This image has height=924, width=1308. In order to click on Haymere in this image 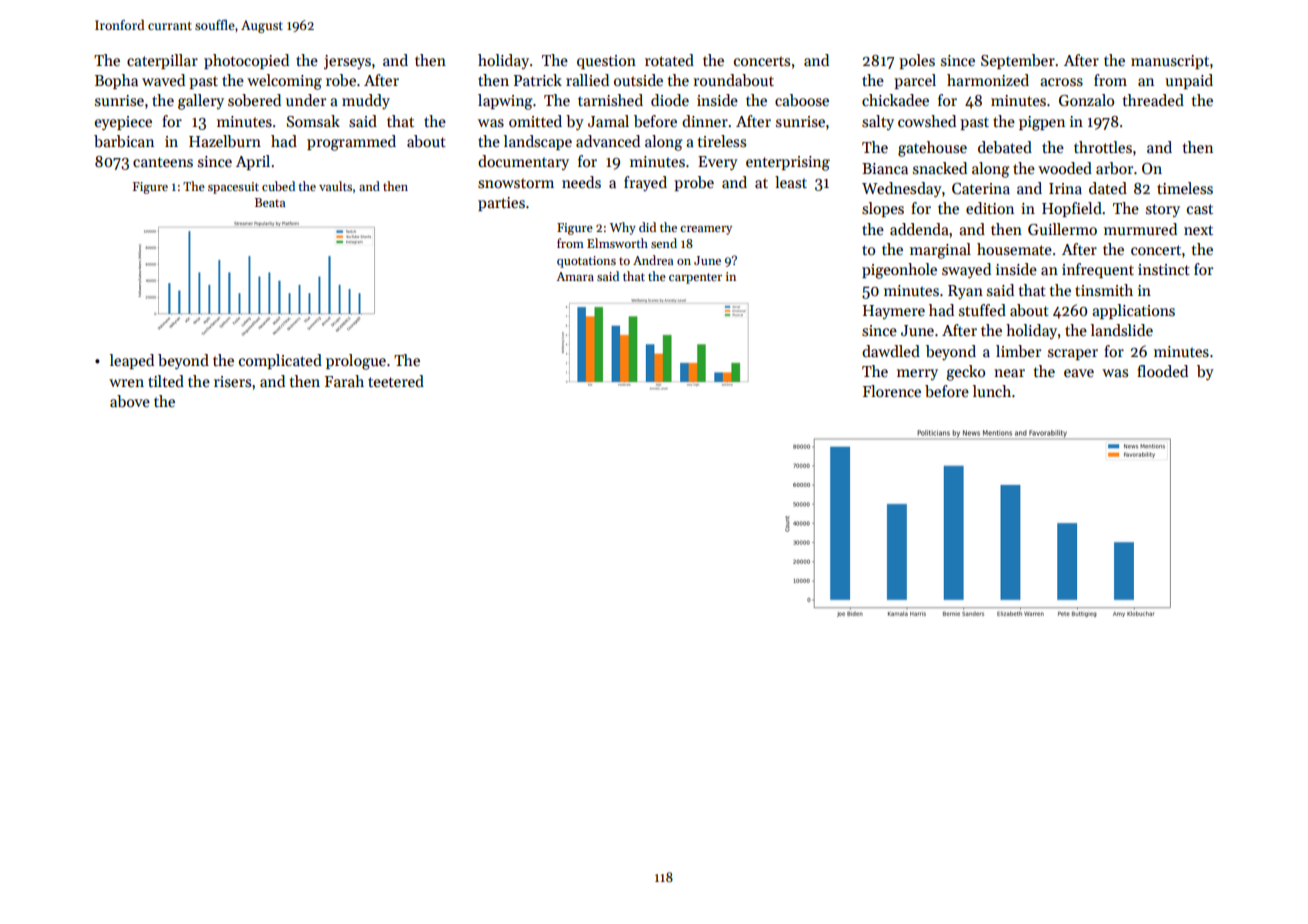, I will do `click(894, 312)`.
